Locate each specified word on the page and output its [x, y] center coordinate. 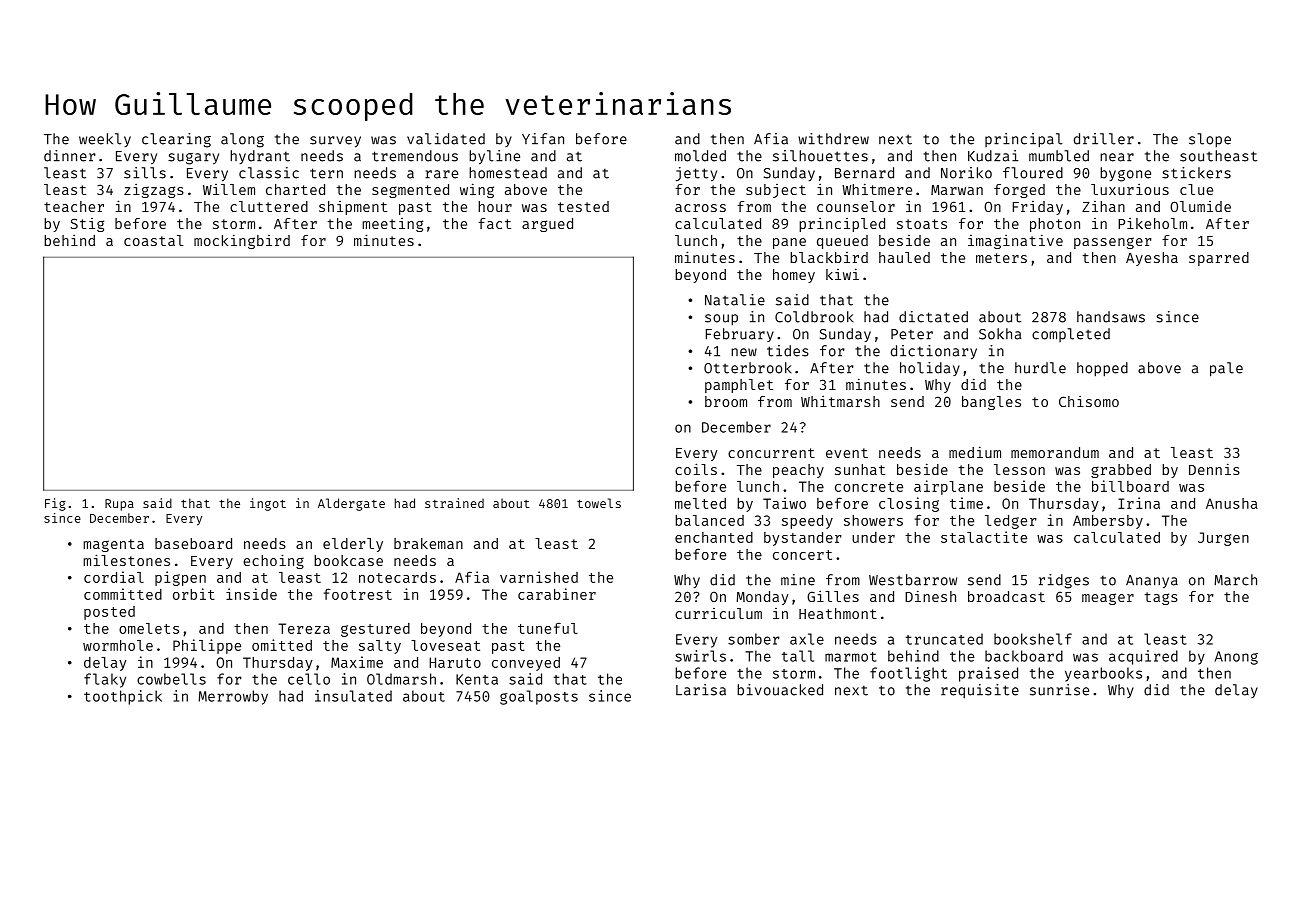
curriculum [718, 613]
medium [975, 452]
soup [721, 320]
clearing [176, 140]
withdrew [833, 139]
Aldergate [351, 504]
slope [1210, 140]
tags [1161, 598]
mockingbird [242, 241]
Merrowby [233, 697]
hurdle [1040, 368]
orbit [194, 594]
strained [454, 503]
